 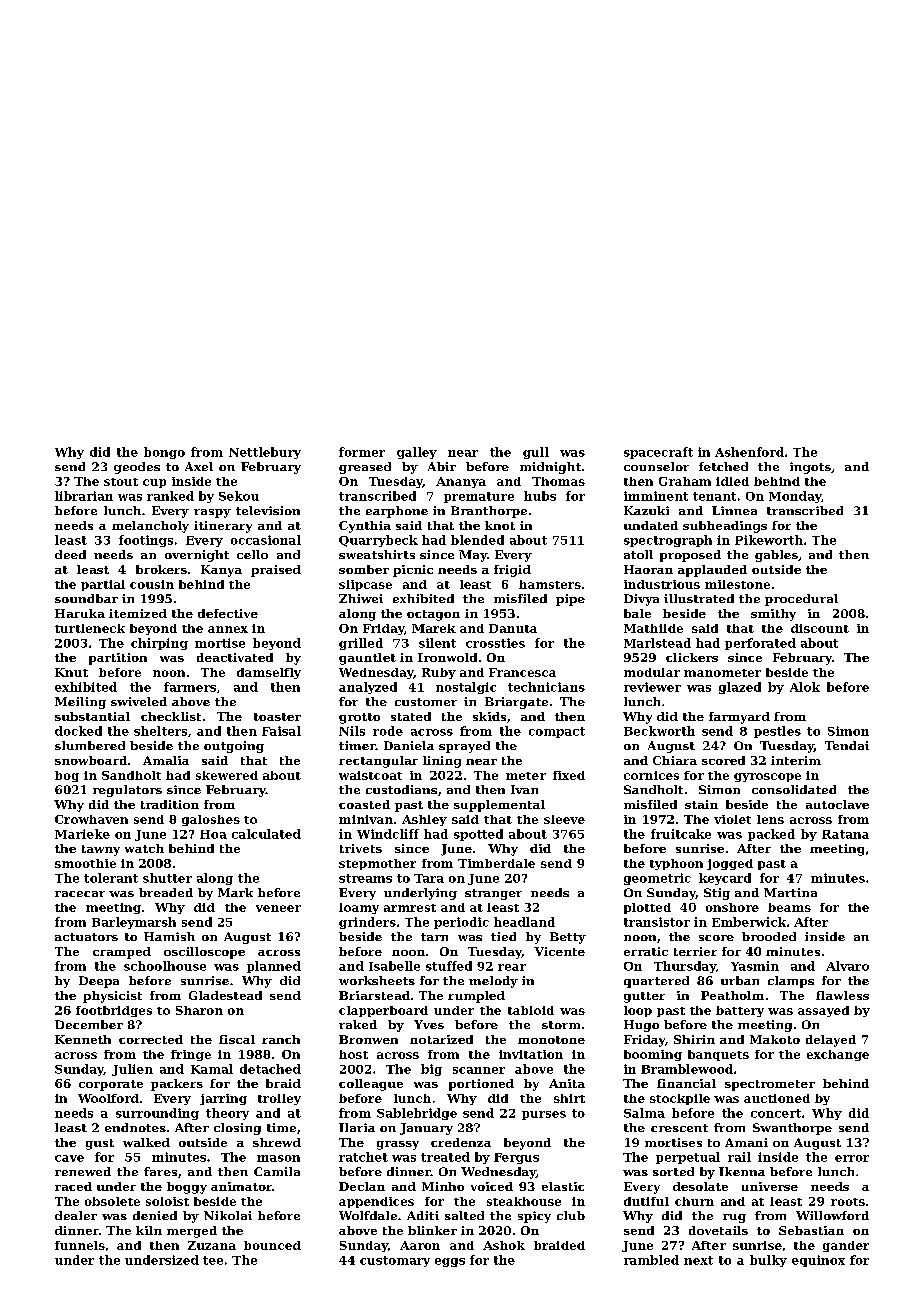 What do you see at coordinates (166, 892) in the page?
I see `breaded` at bounding box center [166, 892].
